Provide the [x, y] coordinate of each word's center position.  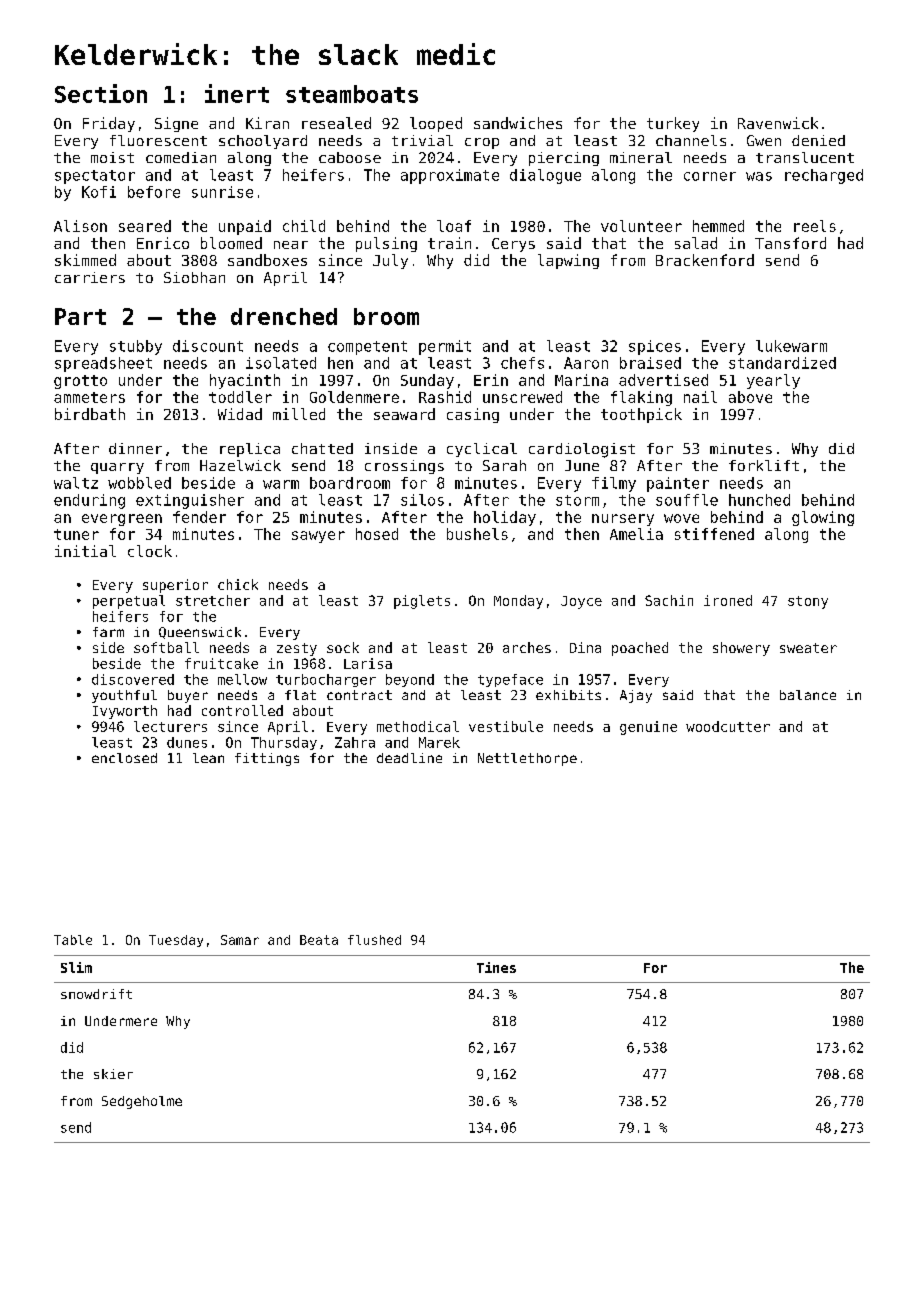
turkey [673, 124]
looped [436, 124]
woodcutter [728, 726]
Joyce [581, 602]
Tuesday [176, 941]
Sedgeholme [142, 1102]
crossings [404, 467]
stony [808, 602]
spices [655, 347]
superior [175, 586]
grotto [80, 382]
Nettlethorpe [527, 759]
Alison [80, 226]
